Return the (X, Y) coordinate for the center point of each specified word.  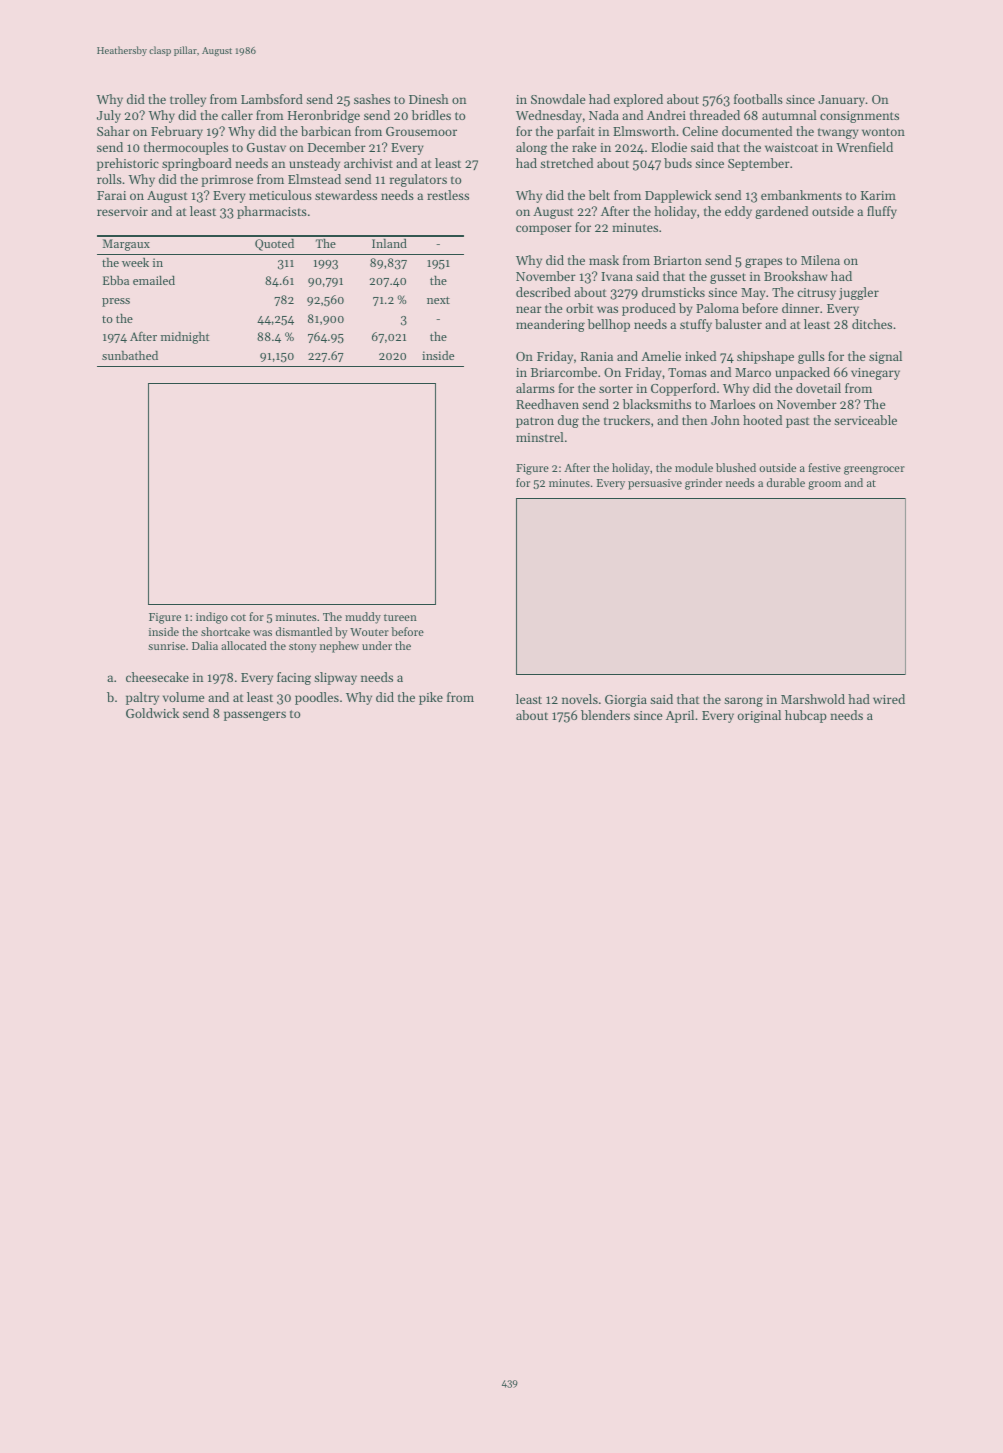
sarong (743, 702)
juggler (859, 293)
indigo (212, 618)
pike (431, 698)
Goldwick (152, 713)
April (680, 716)
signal (885, 357)
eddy (738, 212)
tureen (400, 617)
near (529, 309)
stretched (566, 163)
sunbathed (130, 355)
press (116, 302)
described (543, 292)
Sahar (113, 131)
